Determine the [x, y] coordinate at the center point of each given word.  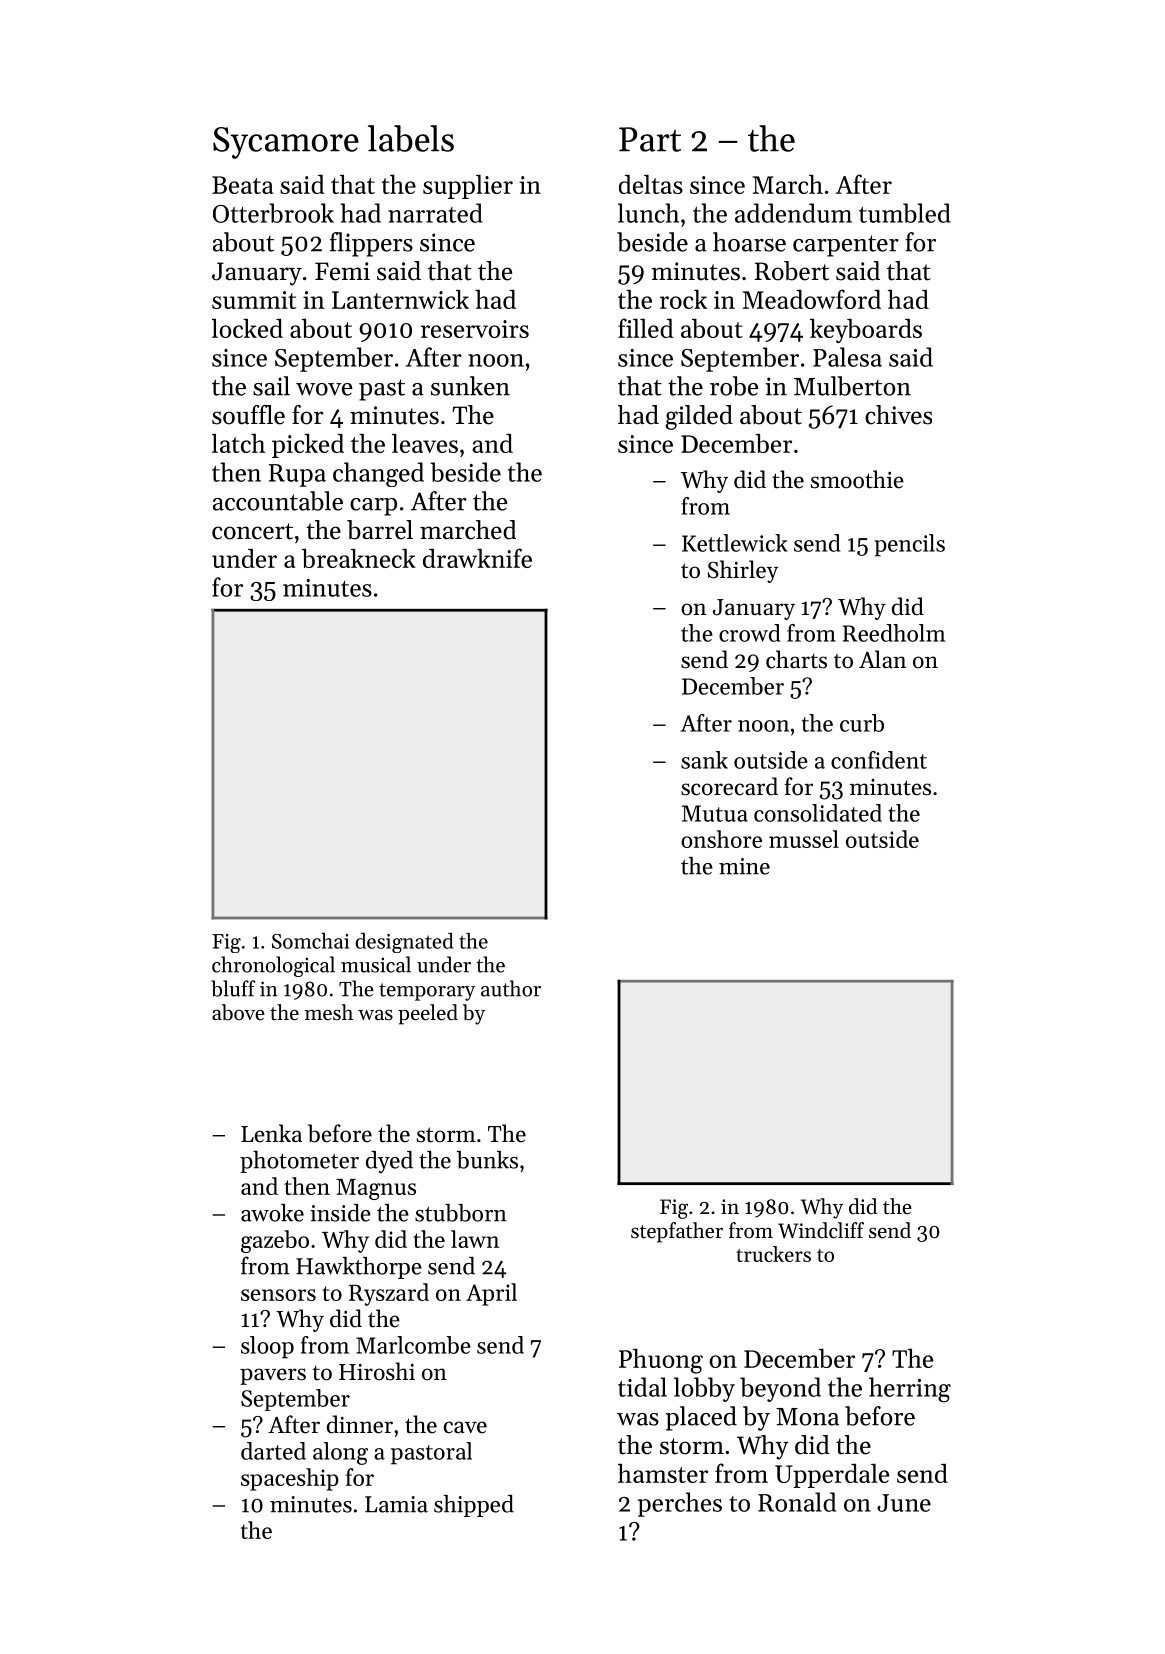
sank [704, 760]
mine [744, 866]
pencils [909, 545]
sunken [470, 386]
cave [465, 1427]
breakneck [359, 558]
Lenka [271, 1133]
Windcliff [821, 1230]
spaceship [290, 1479]
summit [254, 300]
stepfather [677, 1232]
